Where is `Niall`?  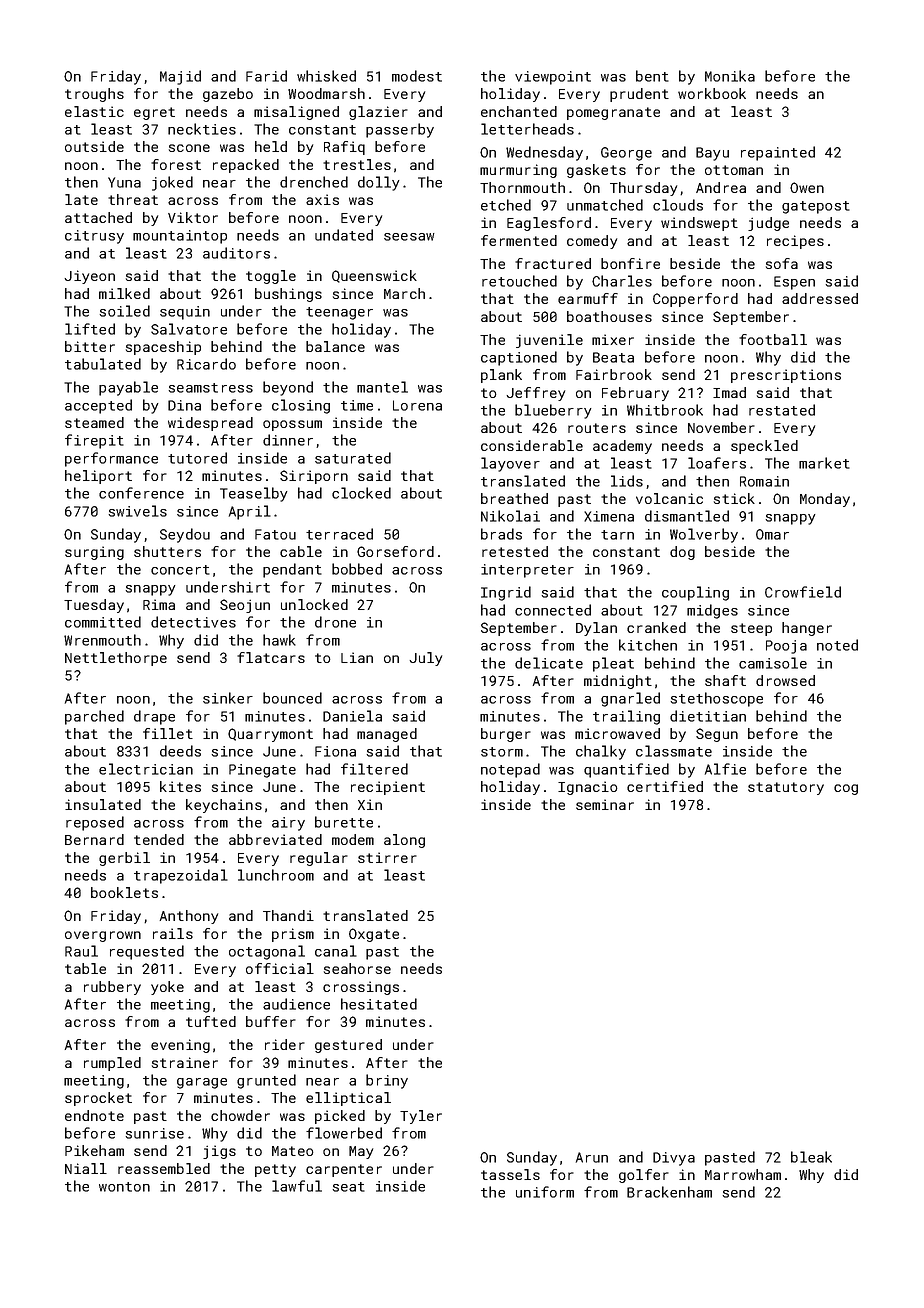
Niall is located at coordinates (86, 1168).
